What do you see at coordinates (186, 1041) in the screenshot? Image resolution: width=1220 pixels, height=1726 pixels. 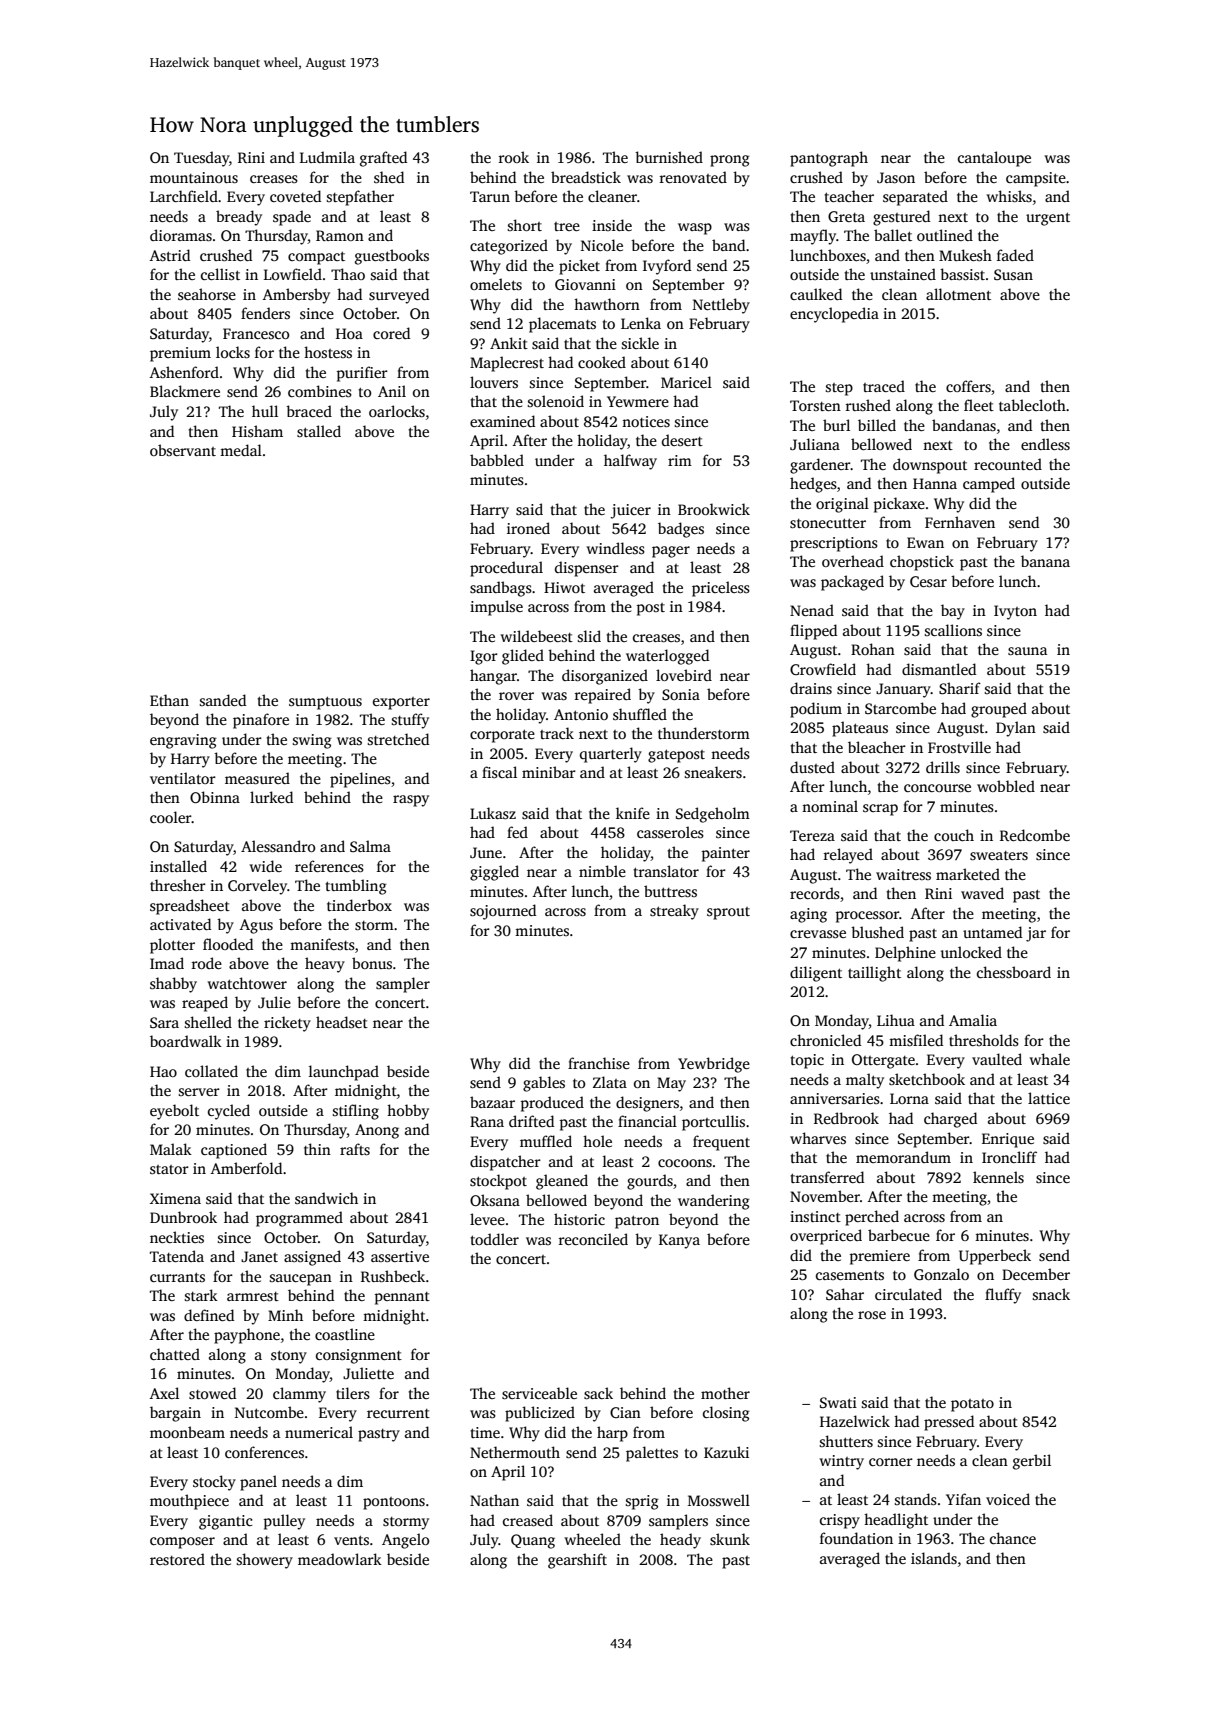 I see `boardwalk` at bounding box center [186, 1041].
